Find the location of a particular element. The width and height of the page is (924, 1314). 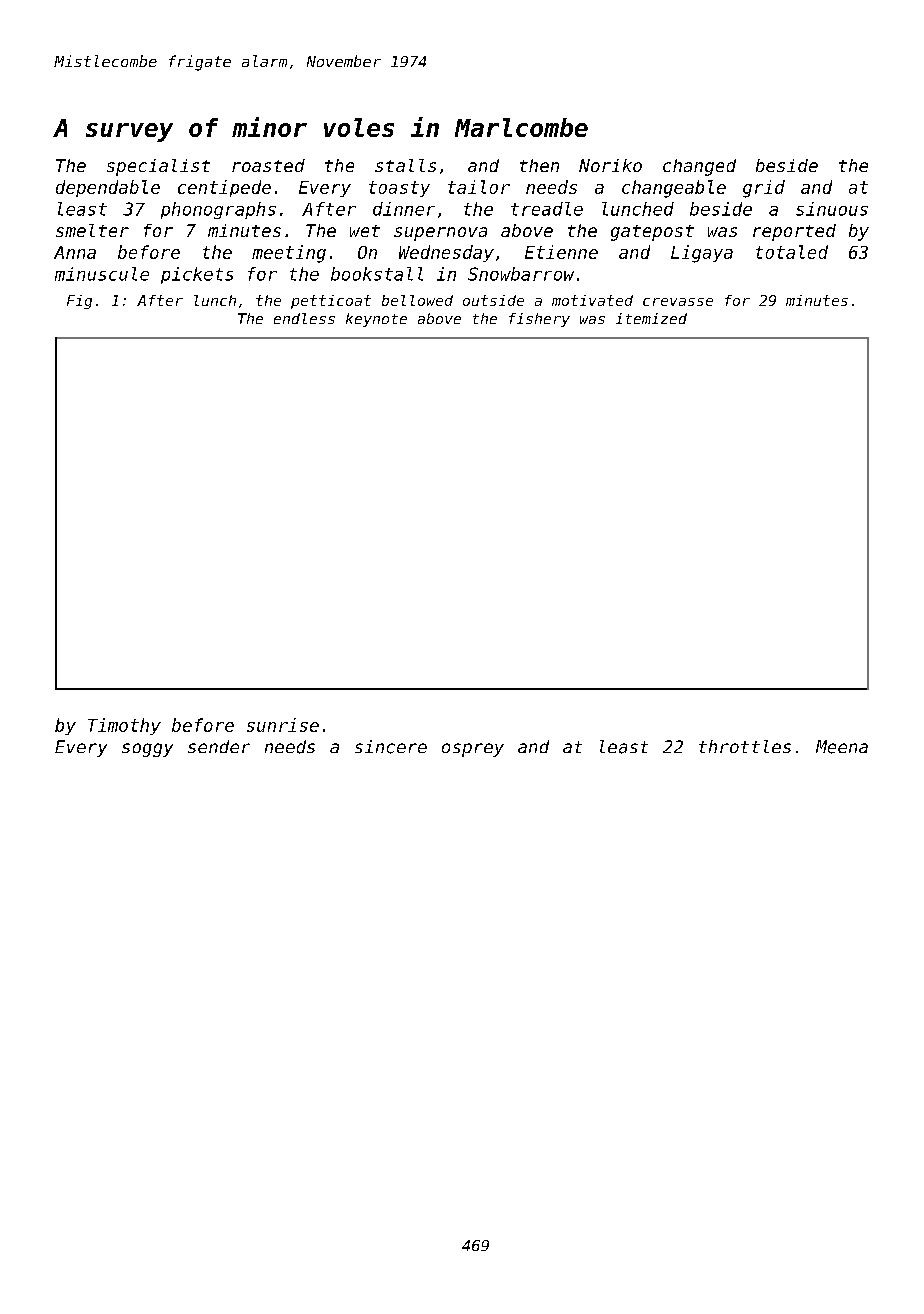

sender is located at coordinates (219, 746).
